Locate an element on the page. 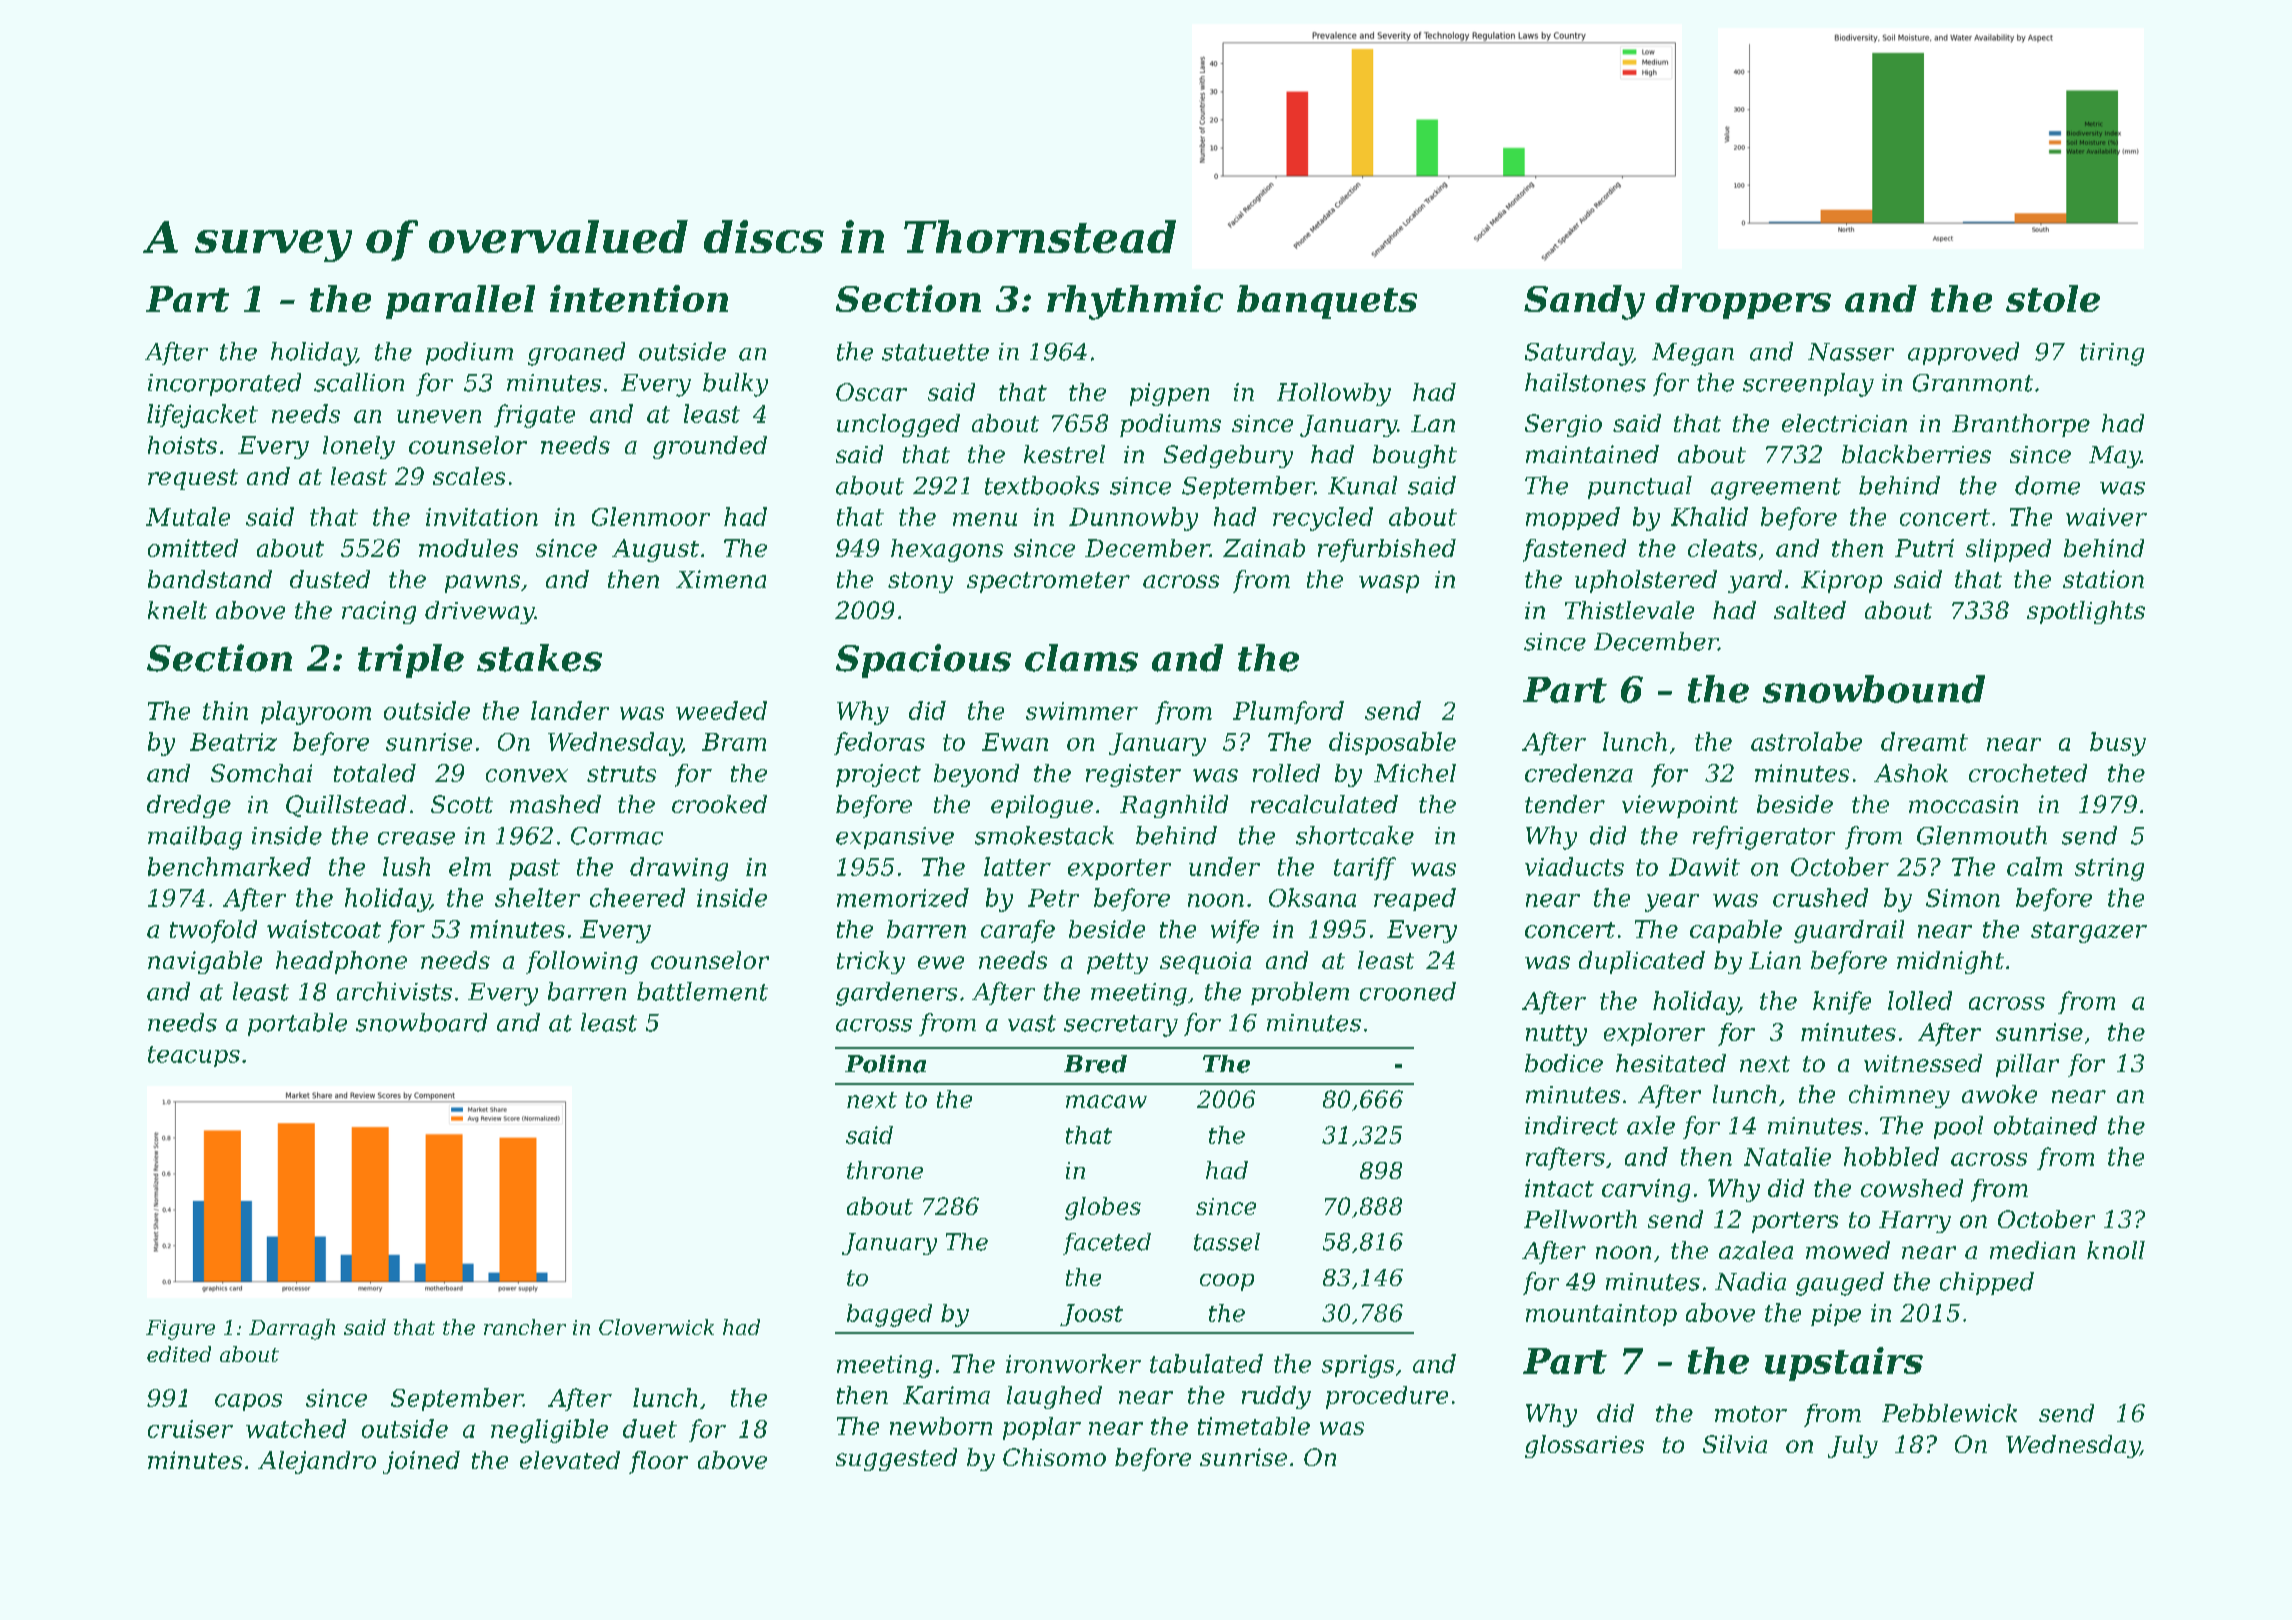  carafe is located at coordinates (1018, 931).
